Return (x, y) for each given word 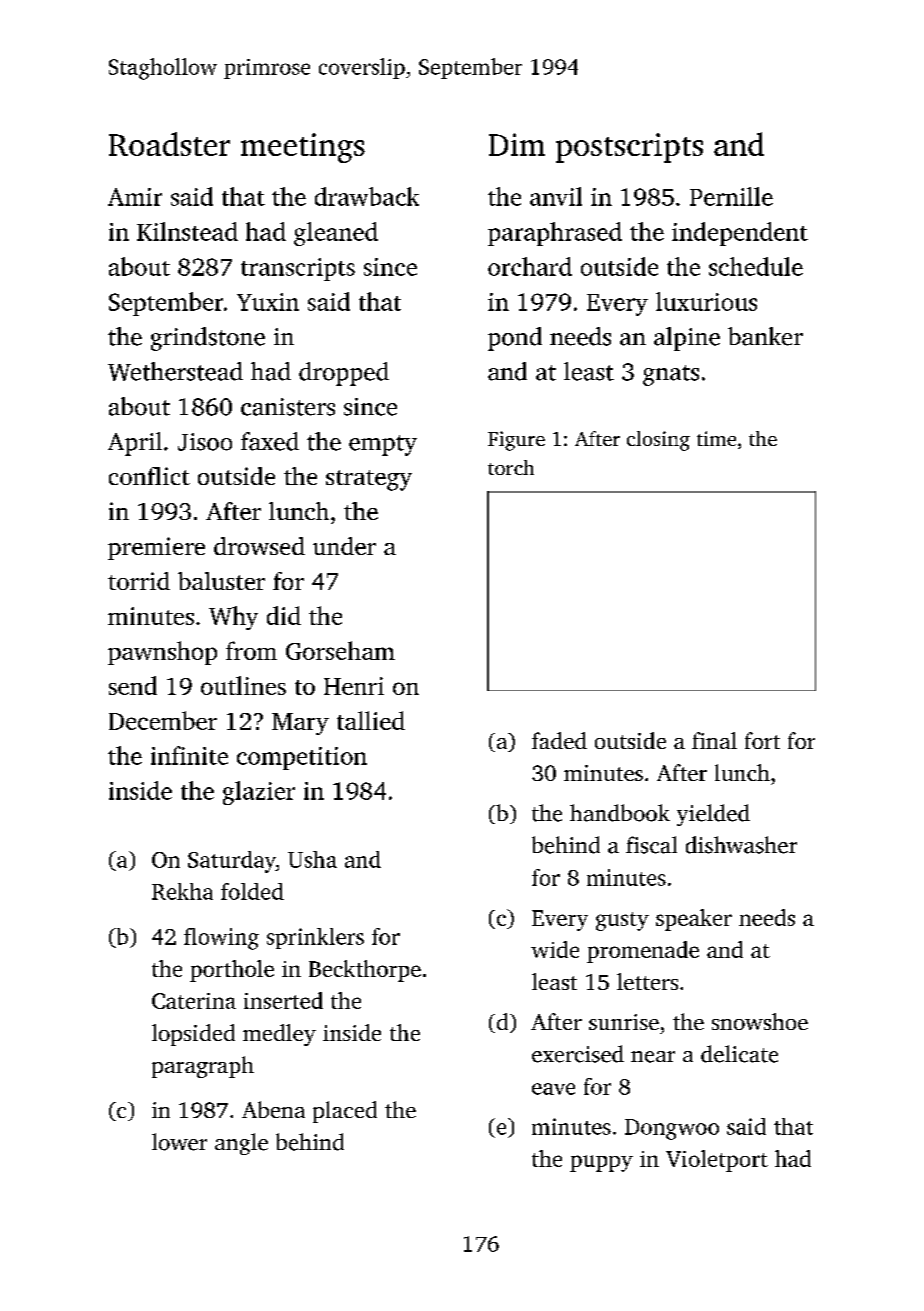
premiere (156, 548)
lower (179, 1142)
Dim (517, 144)
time (716, 438)
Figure (516, 441)
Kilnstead (187, 231)
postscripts (629, 148)
